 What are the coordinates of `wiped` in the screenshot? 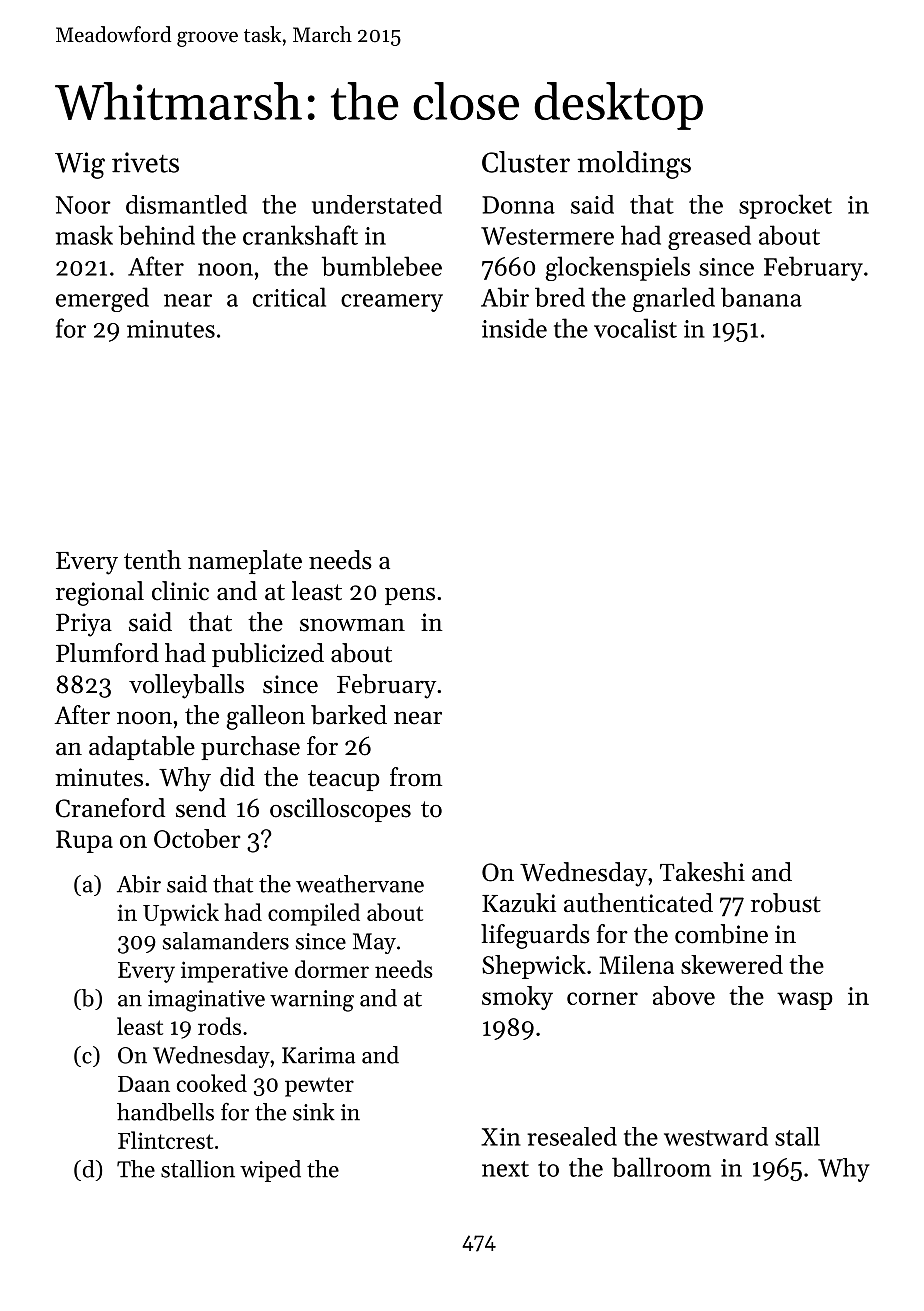 It's located at (270, 1171).
